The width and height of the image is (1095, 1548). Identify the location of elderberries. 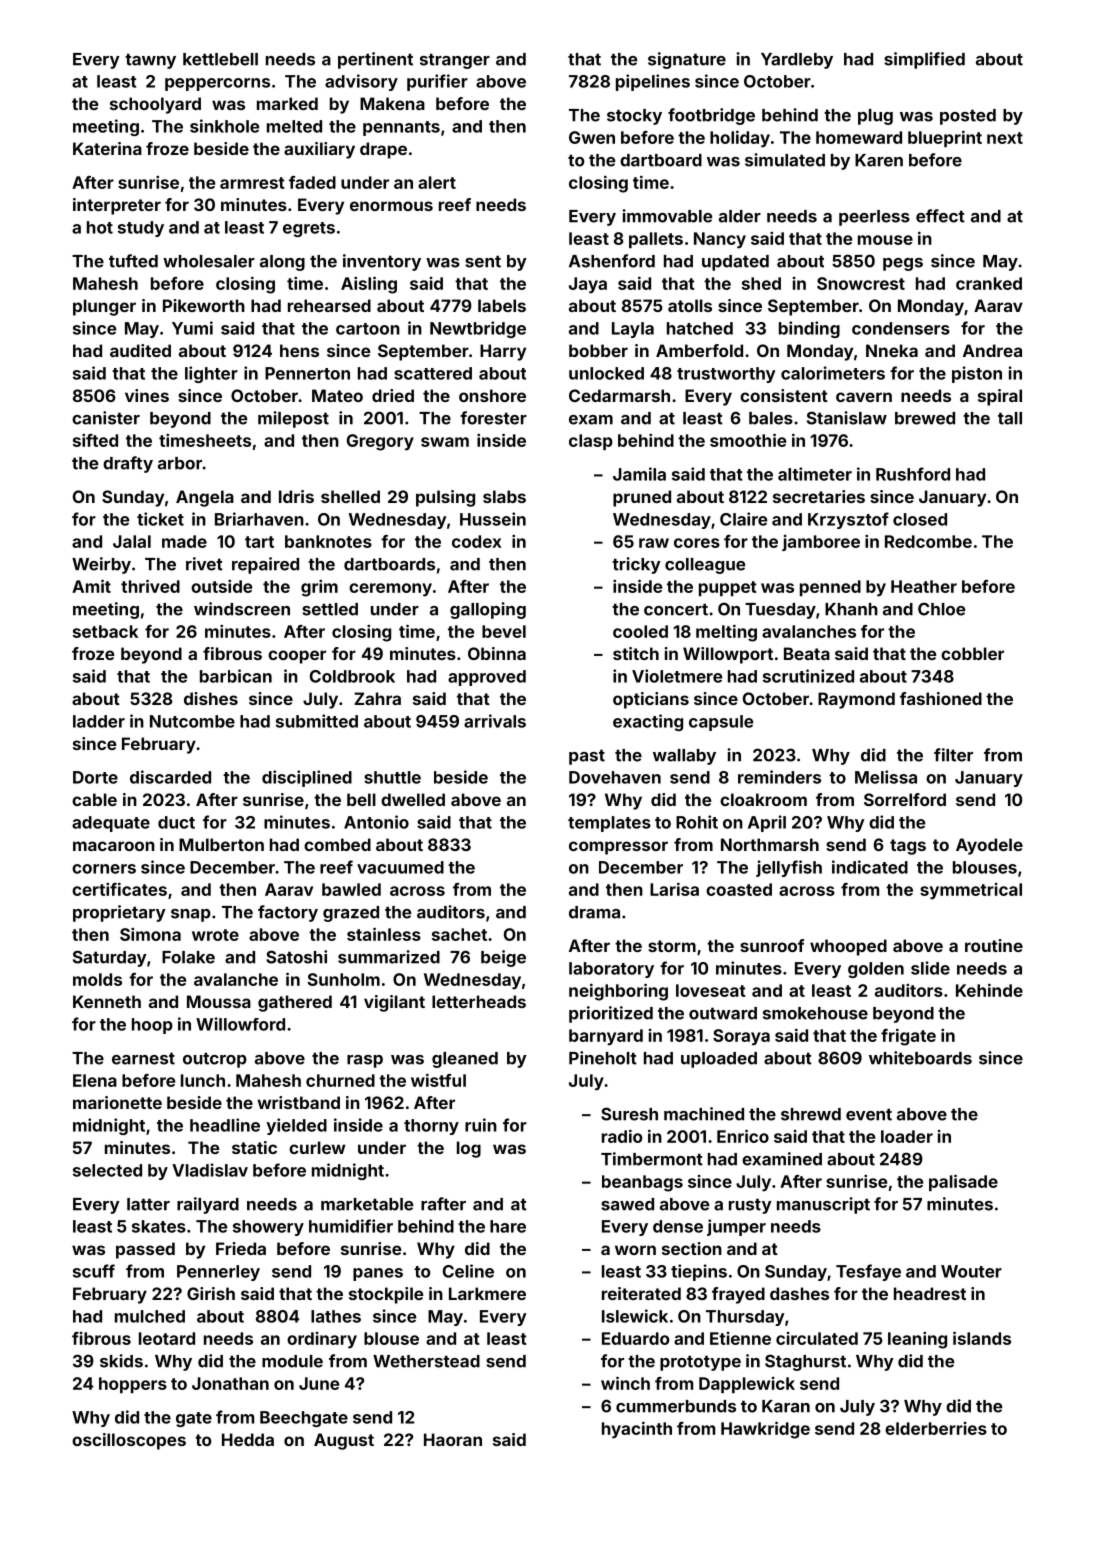
(936, 1428).
